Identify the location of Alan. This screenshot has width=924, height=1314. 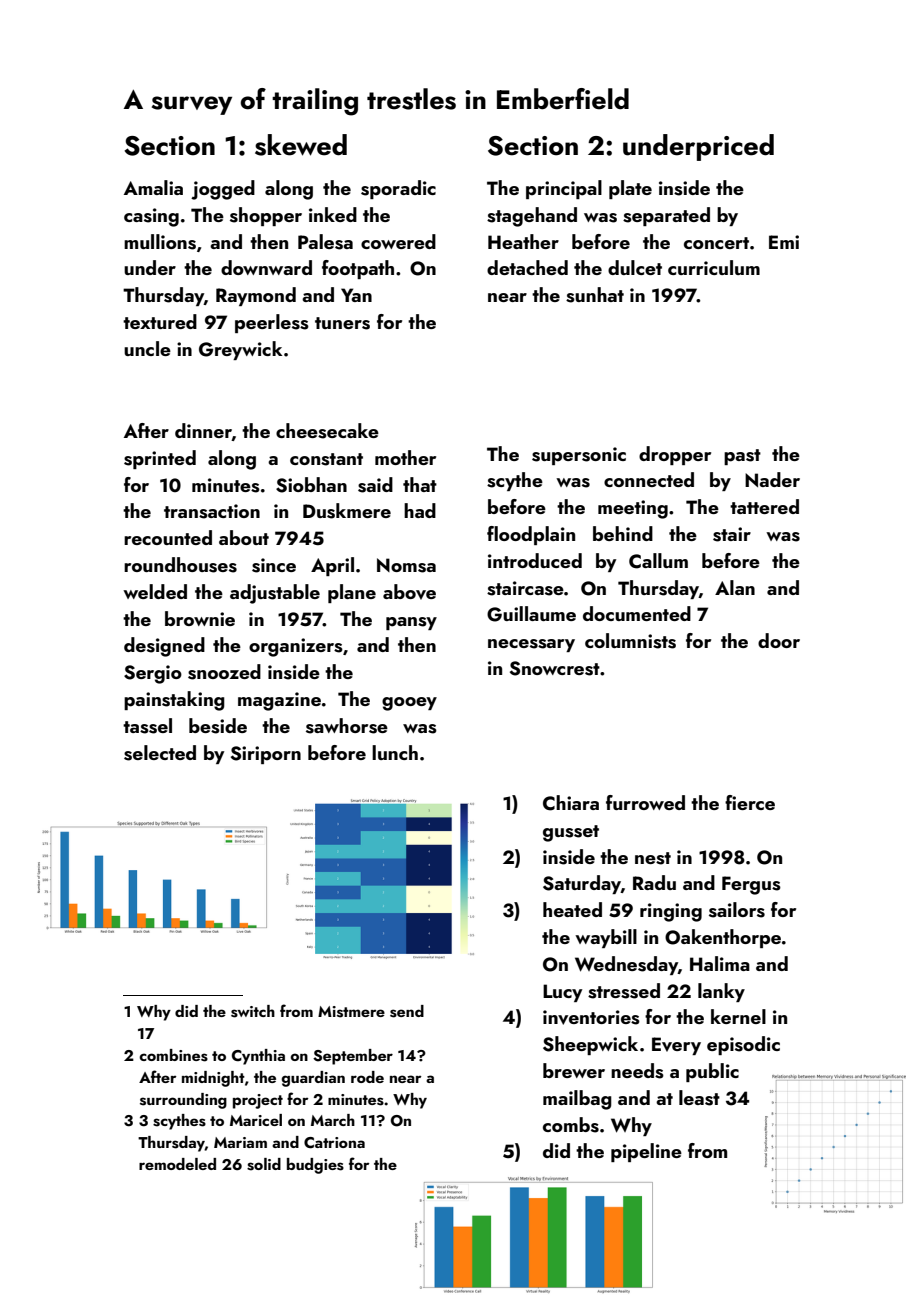
(735, 587).
